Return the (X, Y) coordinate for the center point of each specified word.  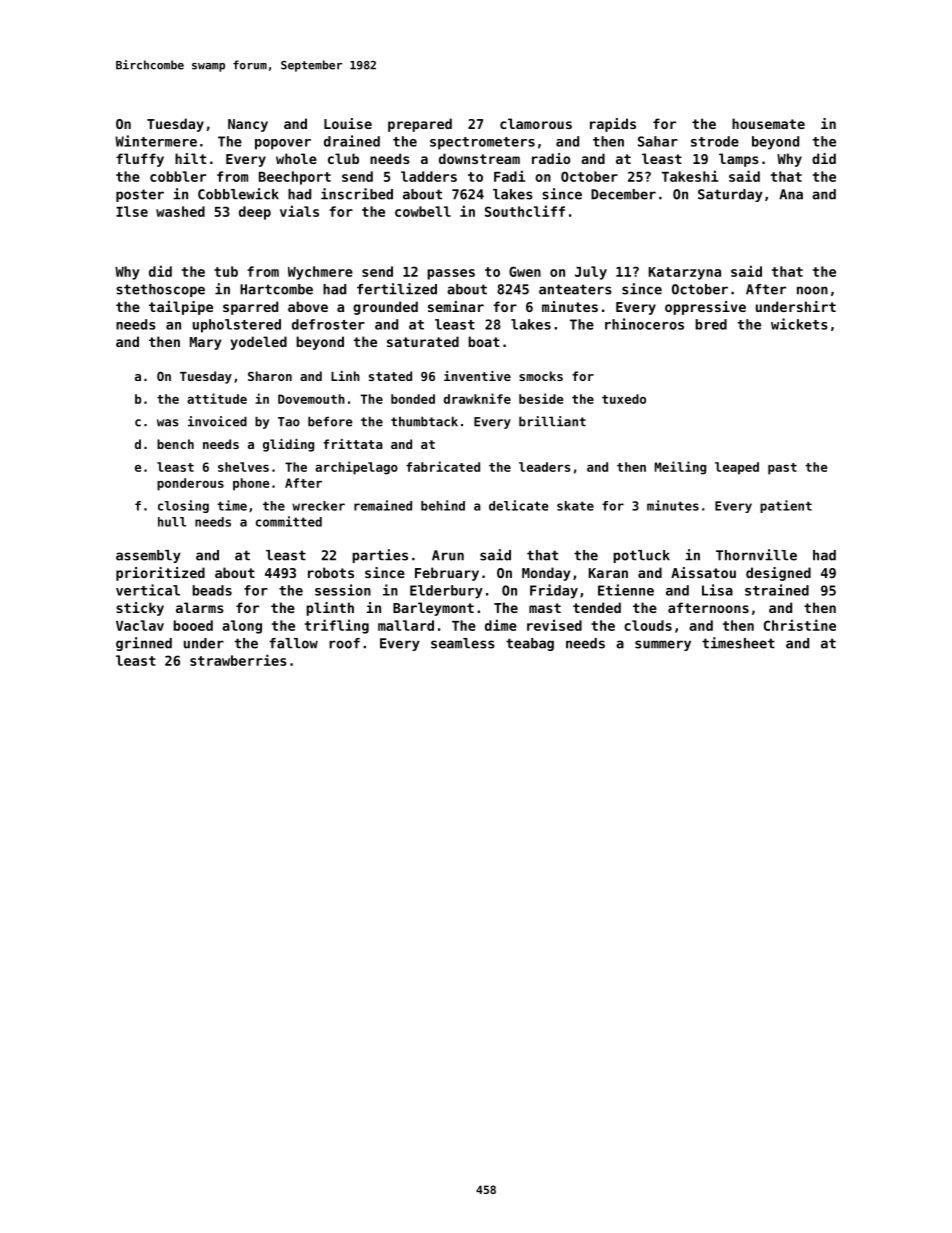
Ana (791, 194)
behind (443, 505)
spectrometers (482, 143)
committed (289, 521)
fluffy (140, 160)
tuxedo (624, 399)
